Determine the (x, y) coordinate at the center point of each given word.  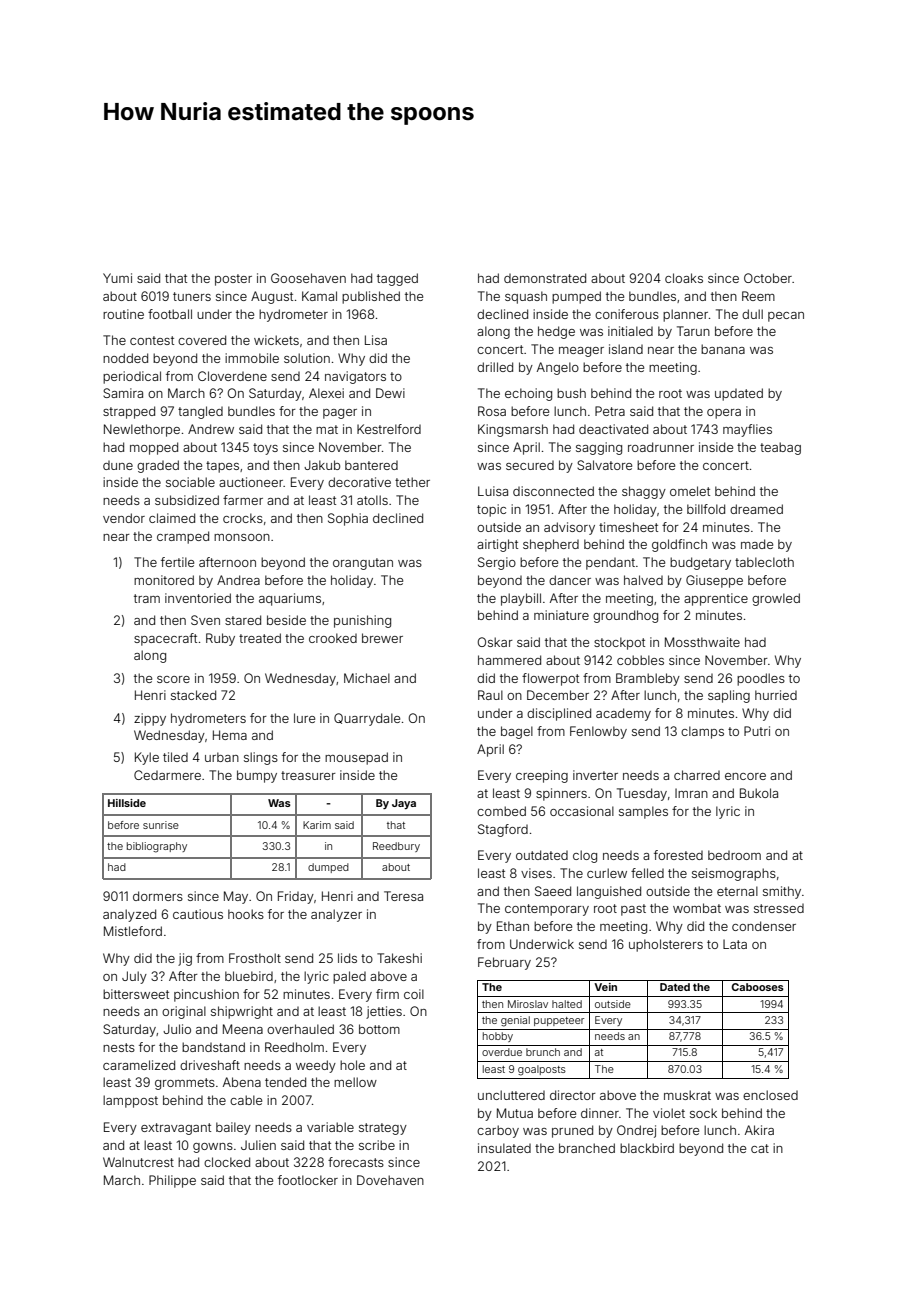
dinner (600, 1113)
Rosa (492, 411)
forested (678, 855)
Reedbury (396, 847)
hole (352, 1065)
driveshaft (210, 1065)
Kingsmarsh (513, 430)
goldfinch (679, 545)
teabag (780, 448)
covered (202, 340)
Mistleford (133, 931)
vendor (124, 518)
